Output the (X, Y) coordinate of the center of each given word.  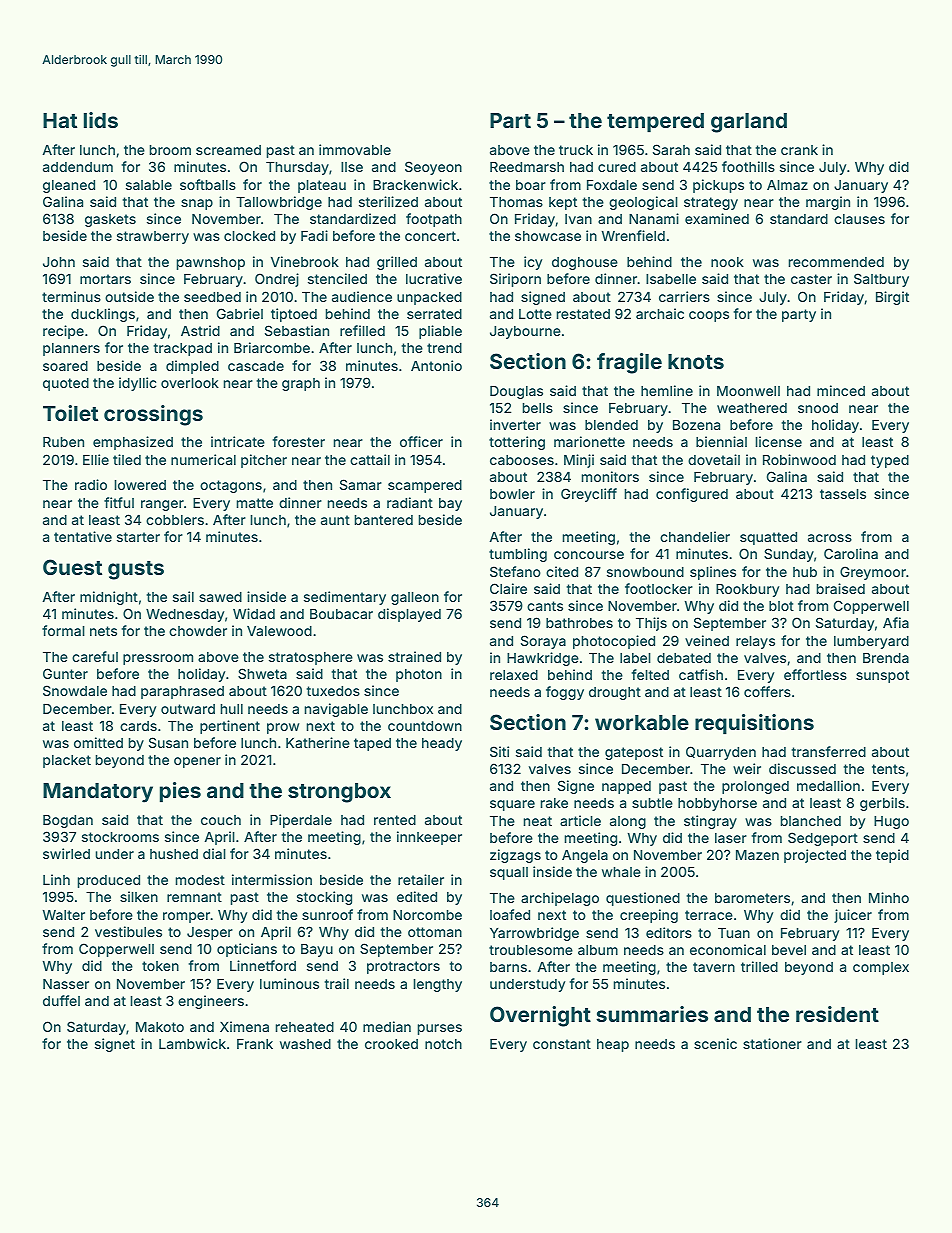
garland (749, 123)
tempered (655, 123)
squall (509, 873)
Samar (361, 484)
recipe (63, 332)
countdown (425, 726)
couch (221, 820)
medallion (828, 785)
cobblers (175, 520)
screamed (228, 150)
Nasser (66, 984)
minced (841, 390)
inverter (515, 424)
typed (890, 461)
